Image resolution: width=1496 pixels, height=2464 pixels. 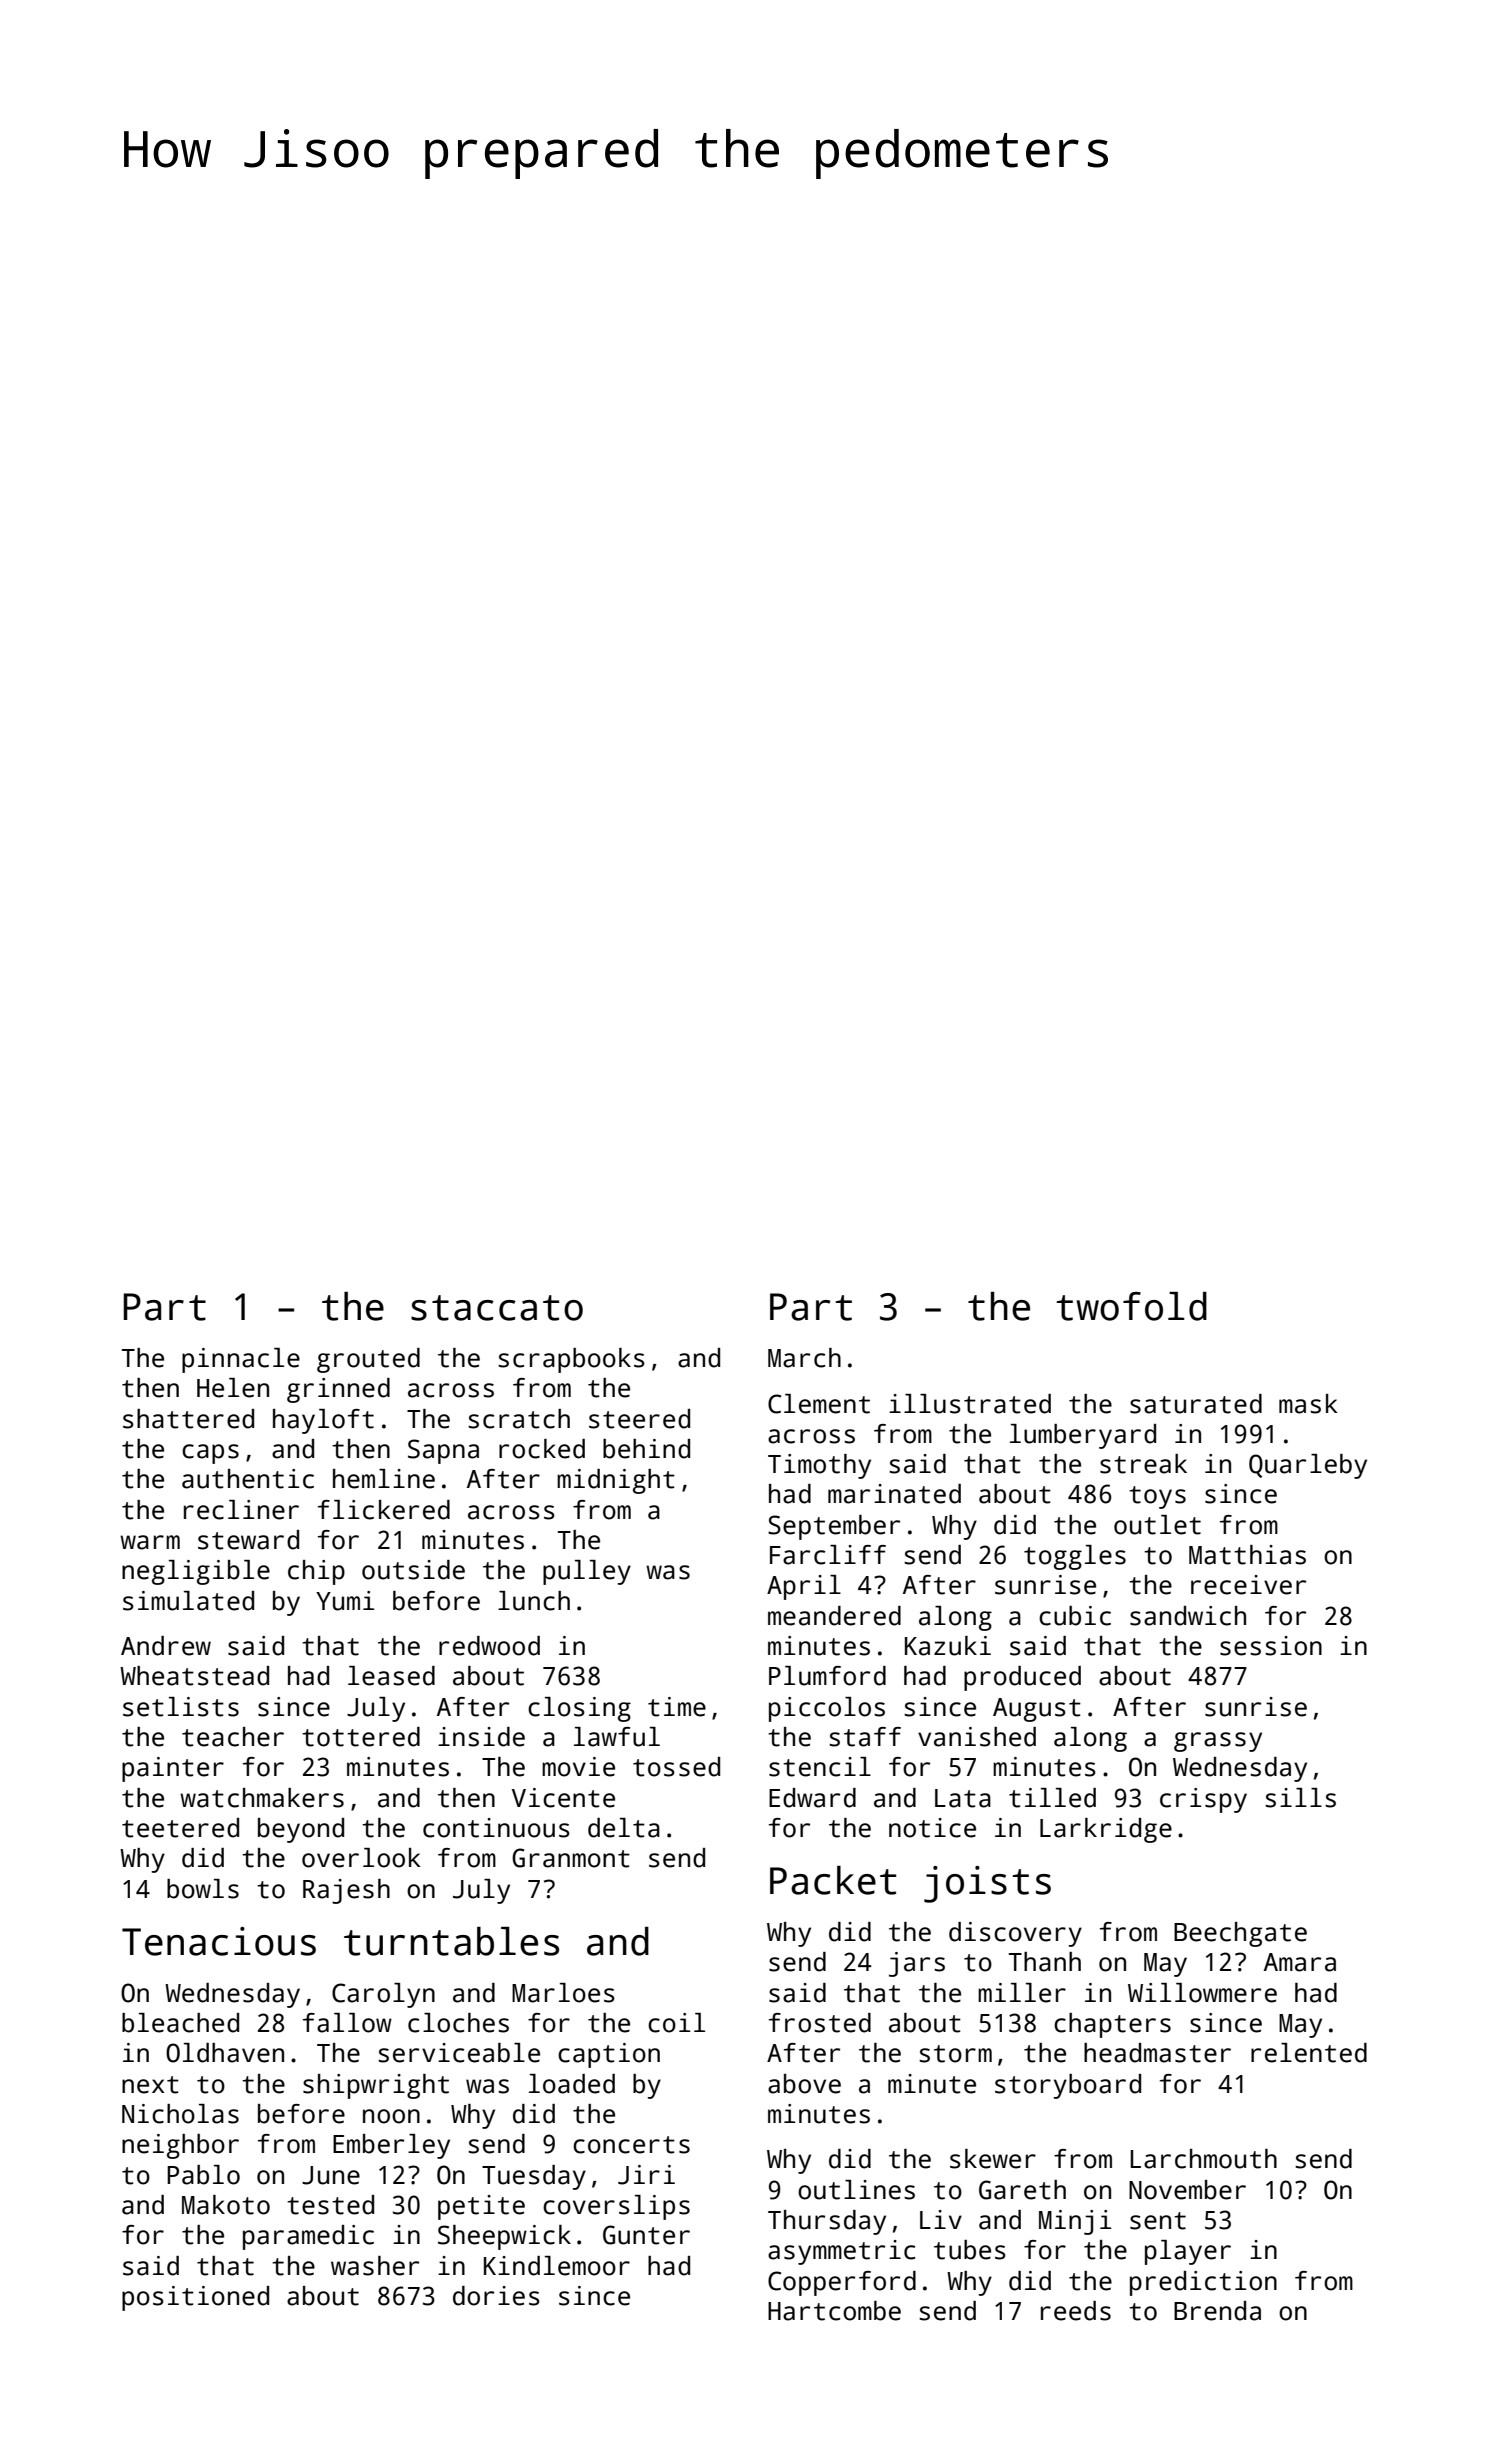 I want to click on noon, so click(x=391, y=2116).
